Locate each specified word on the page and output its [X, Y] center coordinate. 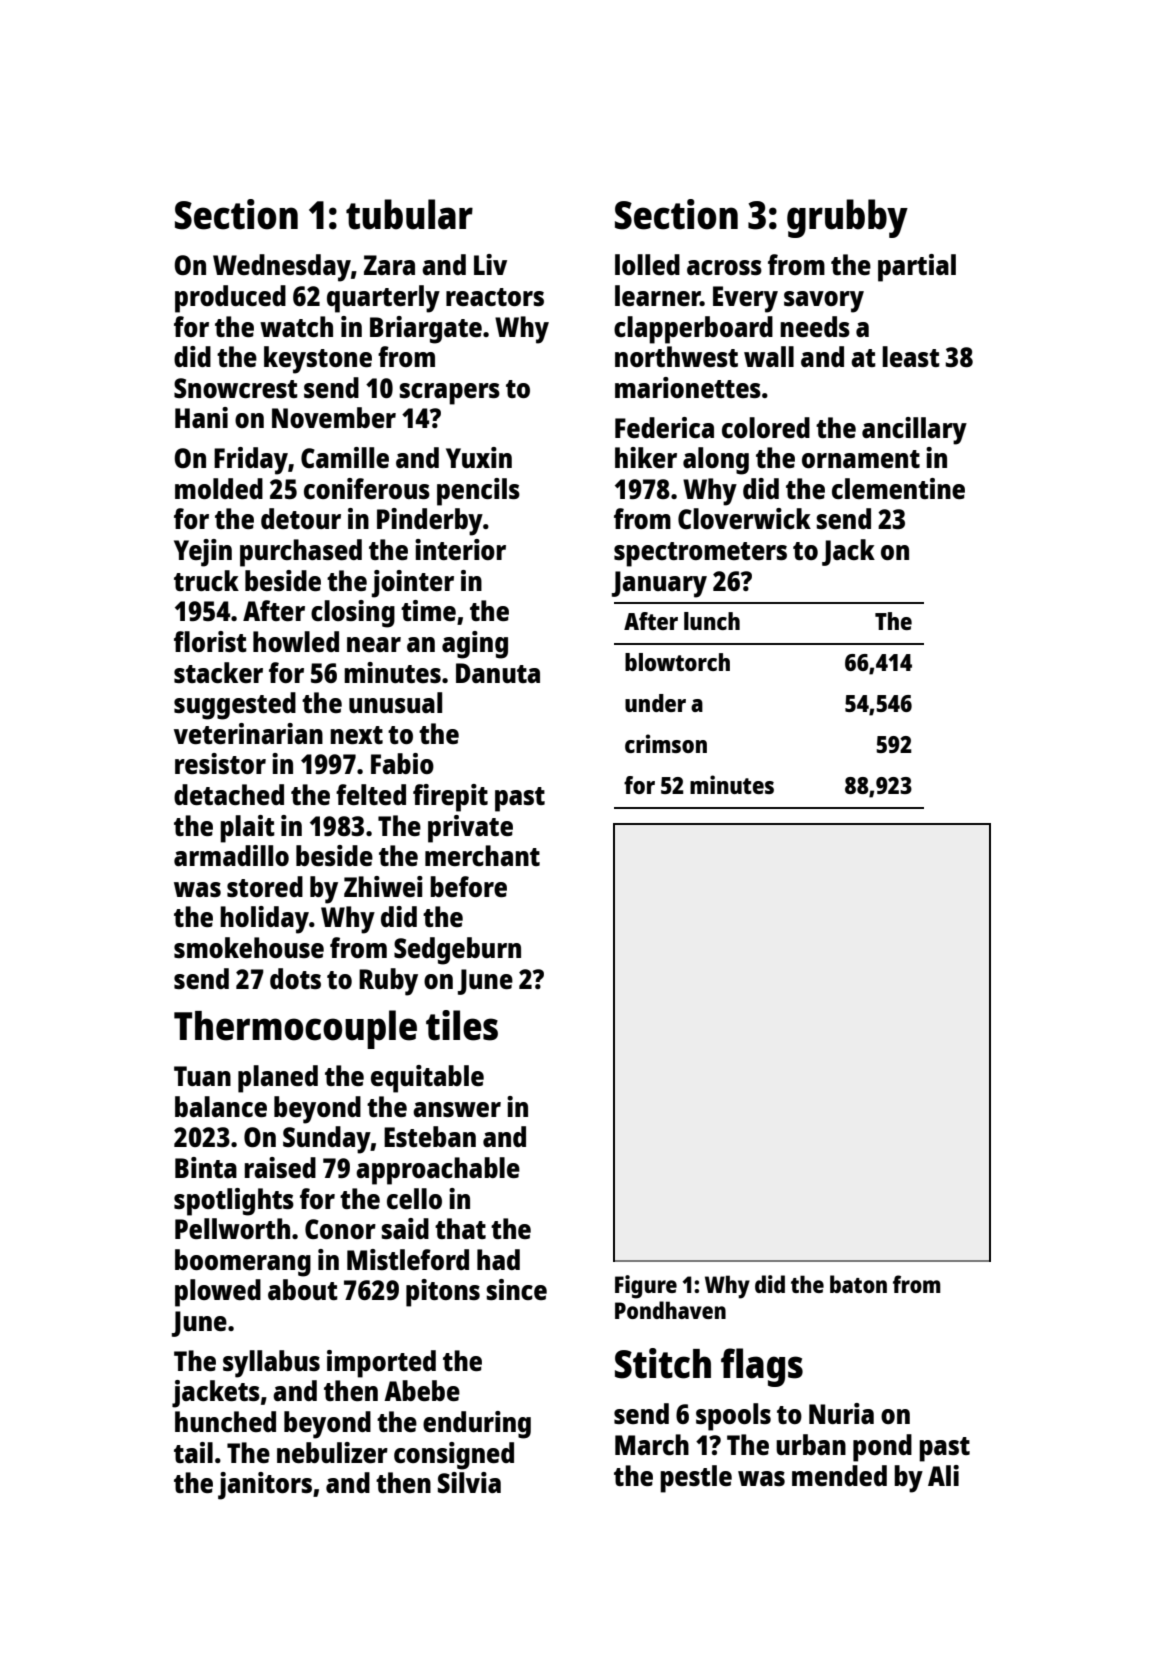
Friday [251, 461]
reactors [495, 297]
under [655, 703]
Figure [646, 1287]
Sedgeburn [457, 951]
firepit [450, 798]
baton [858, 1284]
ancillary [914, 431]
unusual [395, 702]
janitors [265, 1486]
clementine [898, 488]
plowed [218, 1293]
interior [460, 549]
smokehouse [249, 947]
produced [230, 299]
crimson [666, 743]
